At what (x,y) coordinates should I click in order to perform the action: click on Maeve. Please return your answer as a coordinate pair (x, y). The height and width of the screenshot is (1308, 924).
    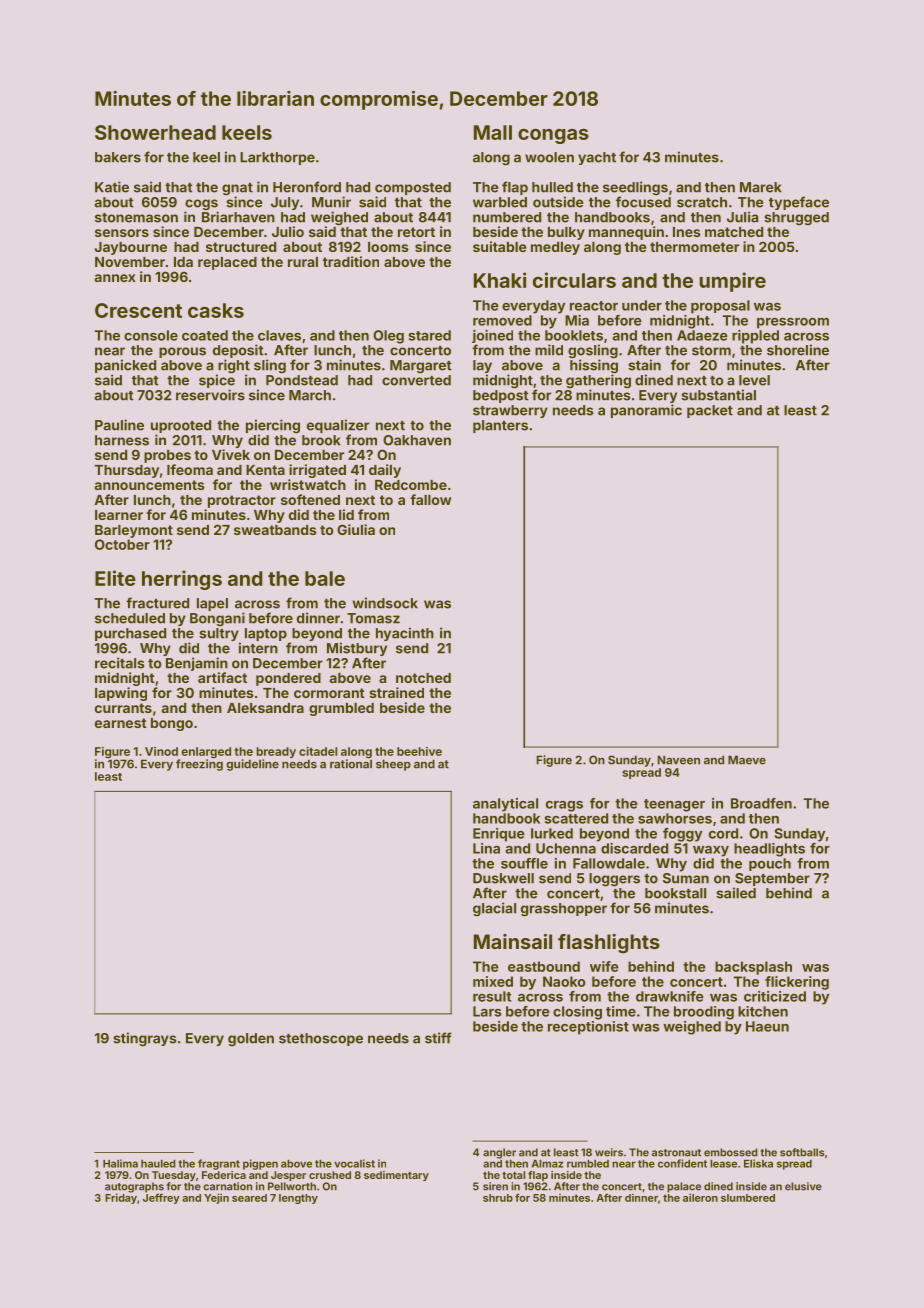
    Looking at the image, I should click on (747, 760).
